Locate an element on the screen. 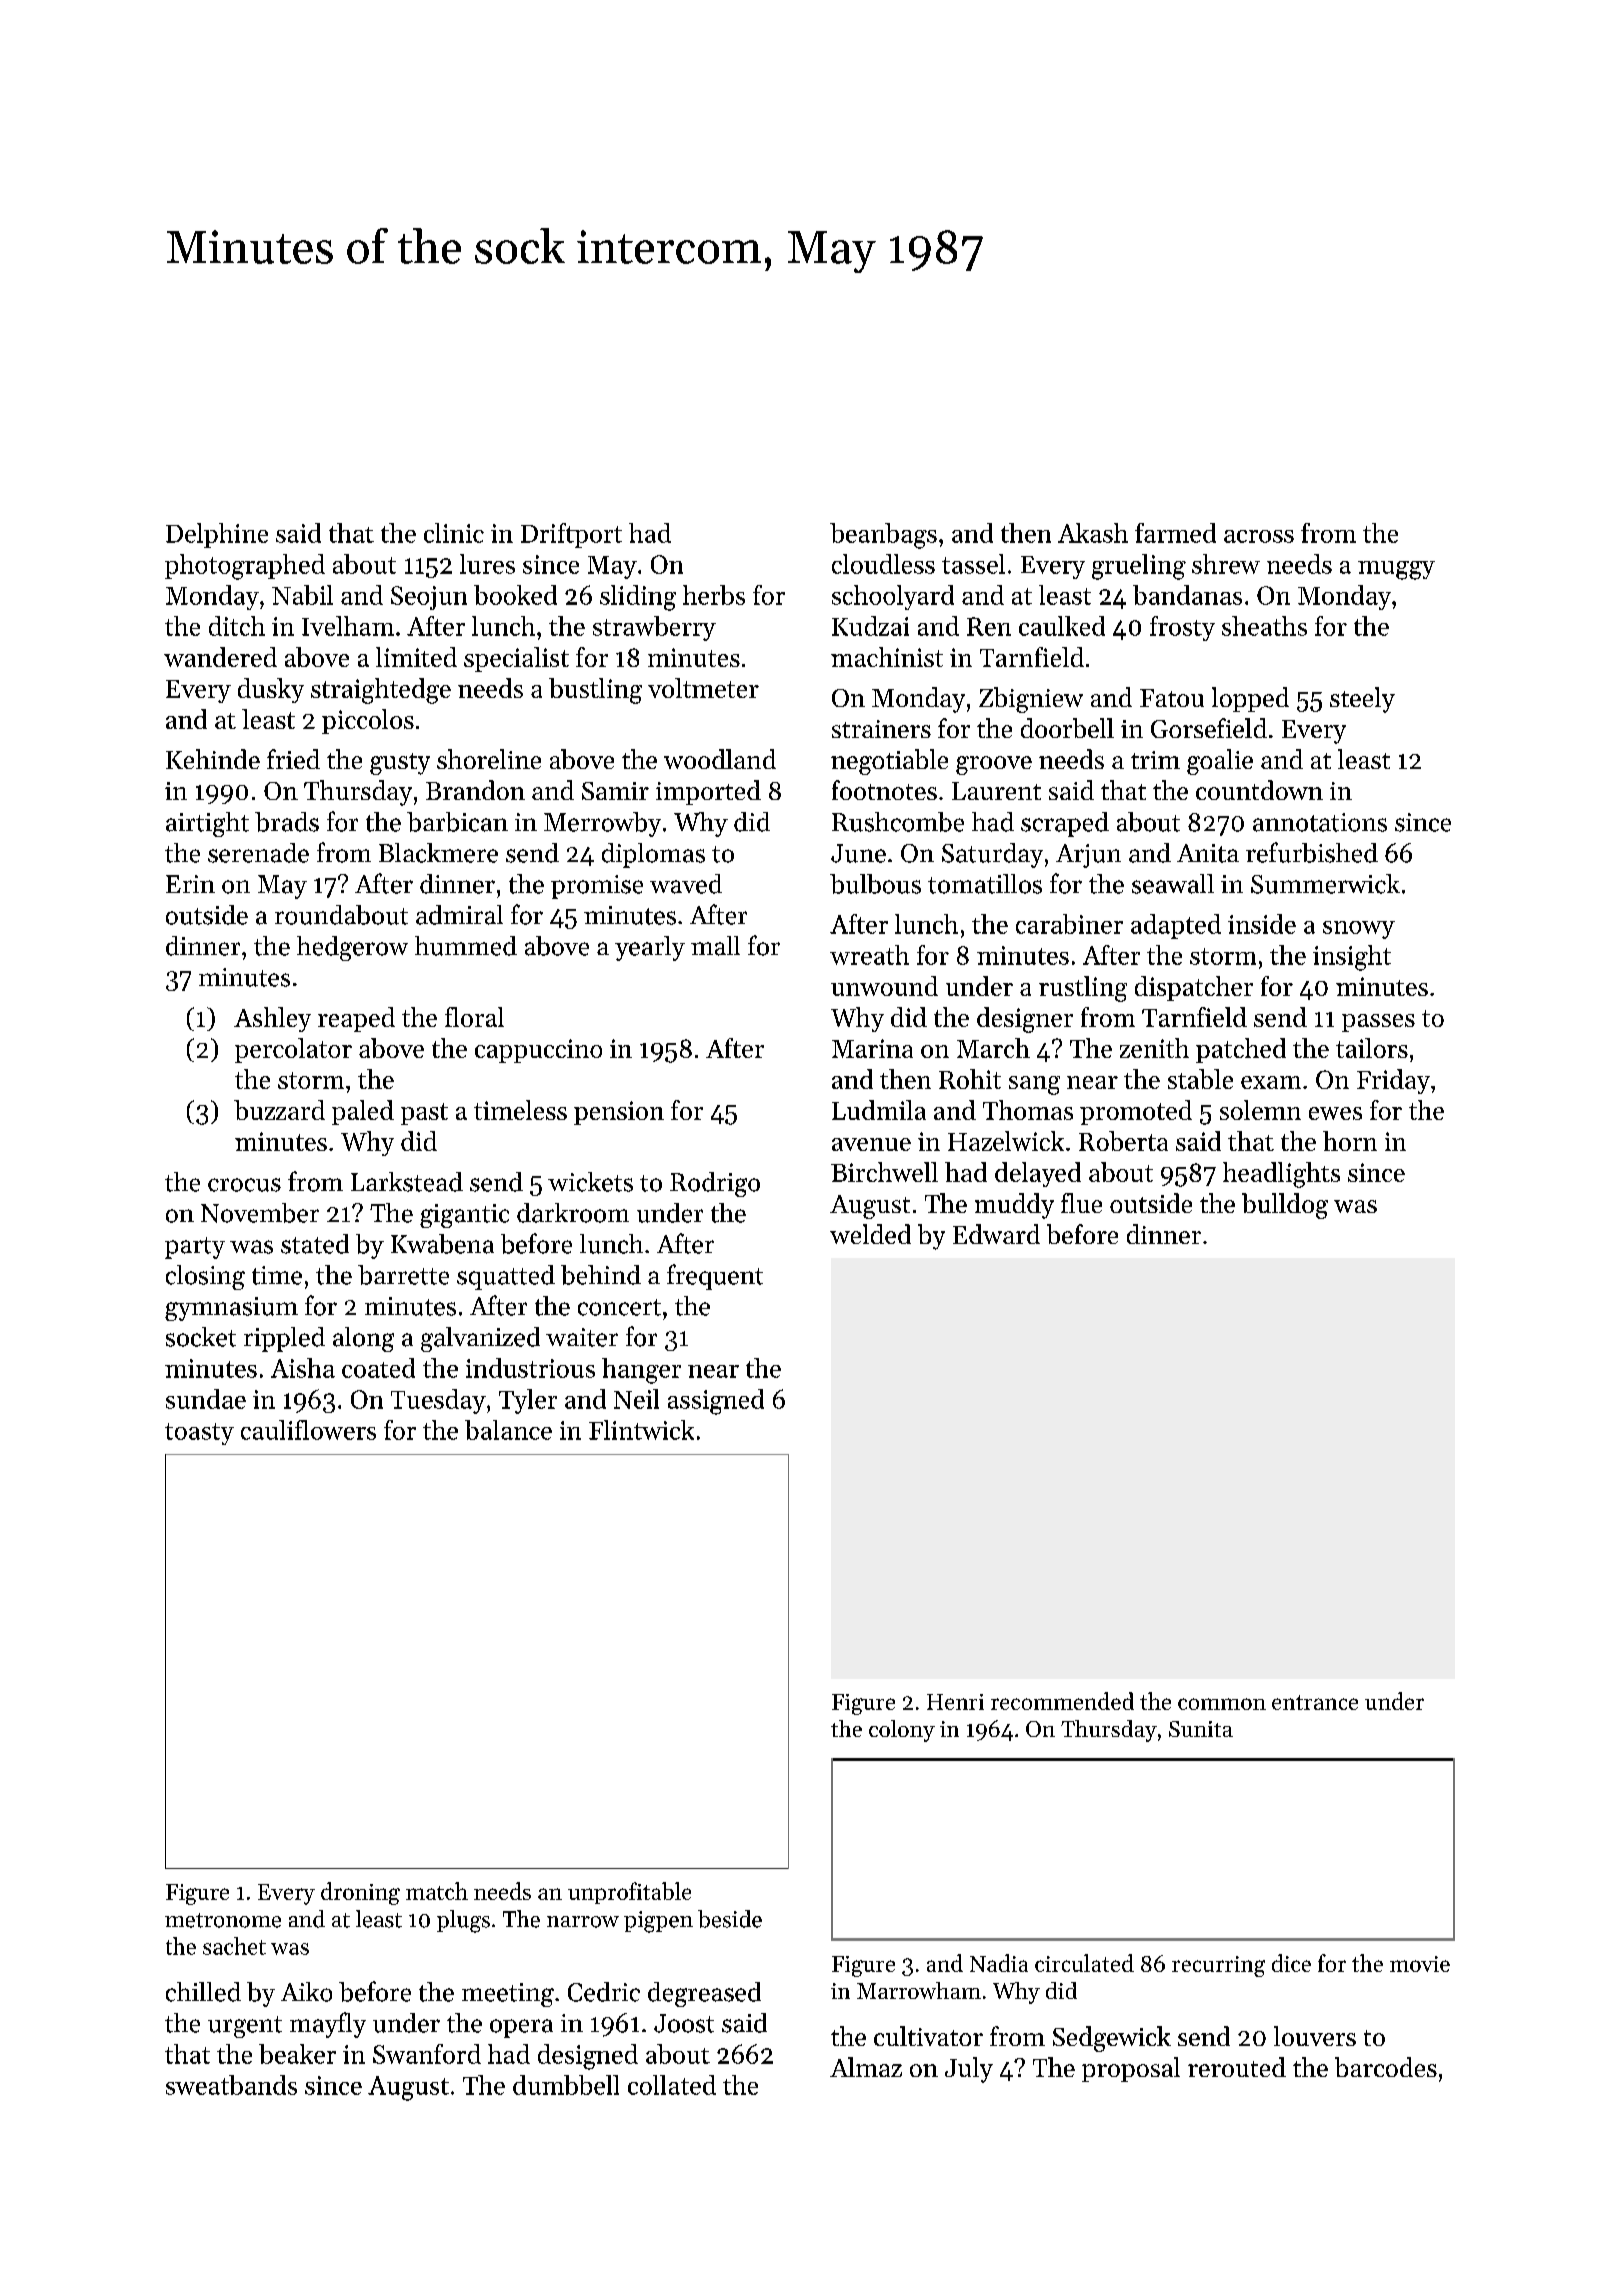  toasty is located at coordinates (199, 1434).
